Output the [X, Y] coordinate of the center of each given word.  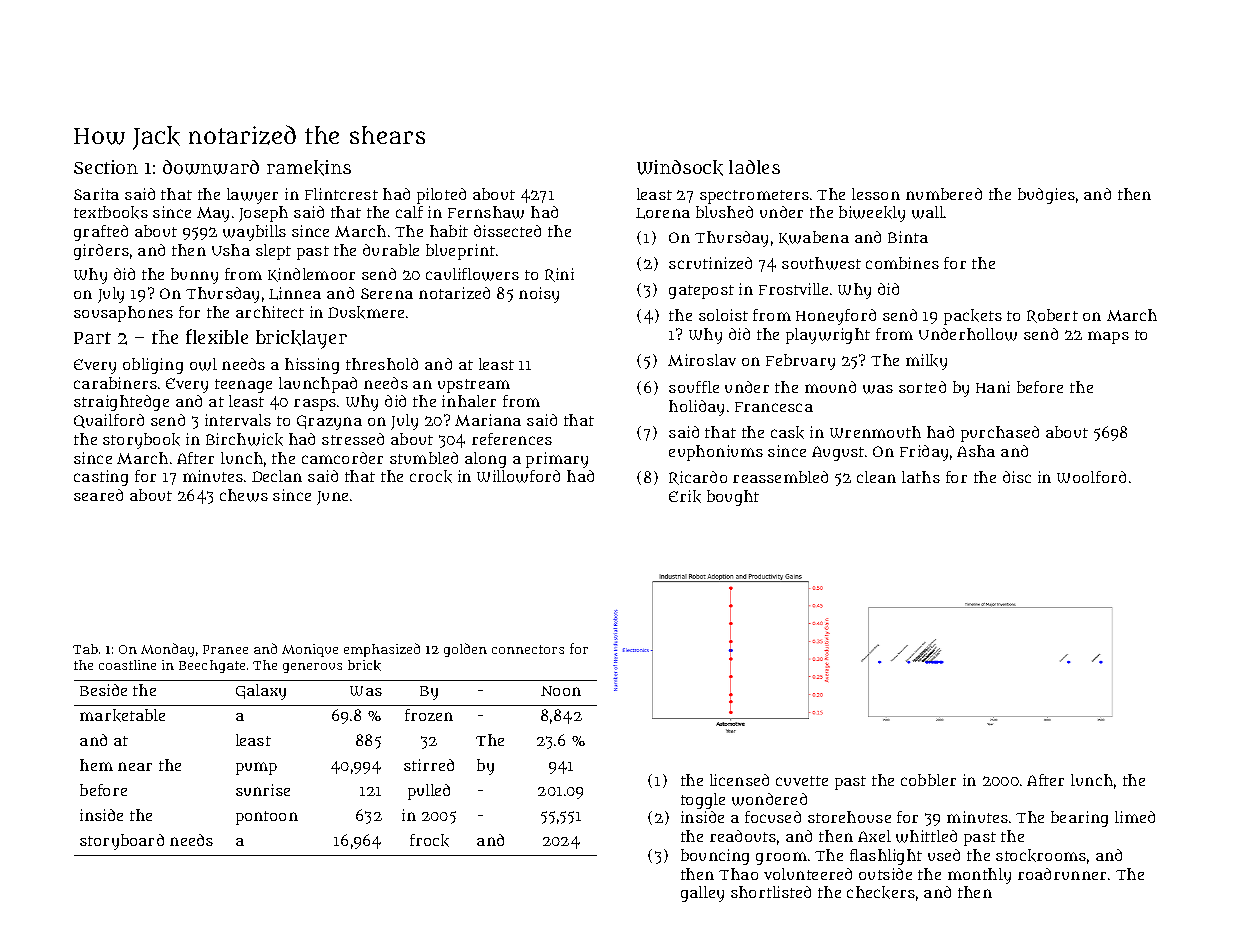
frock [429, 840]
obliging [153, 366]
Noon [561, 691]
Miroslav [702, 360]
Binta [908, 237]
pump [256, 768]
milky [926, 362]
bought [733, 498]
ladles [754, 167]
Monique [310, 650]
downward [211, 167]
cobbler [928, 780]
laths [921, 477]
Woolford [1091, 477]
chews [244, 495]
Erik [685, 496]
